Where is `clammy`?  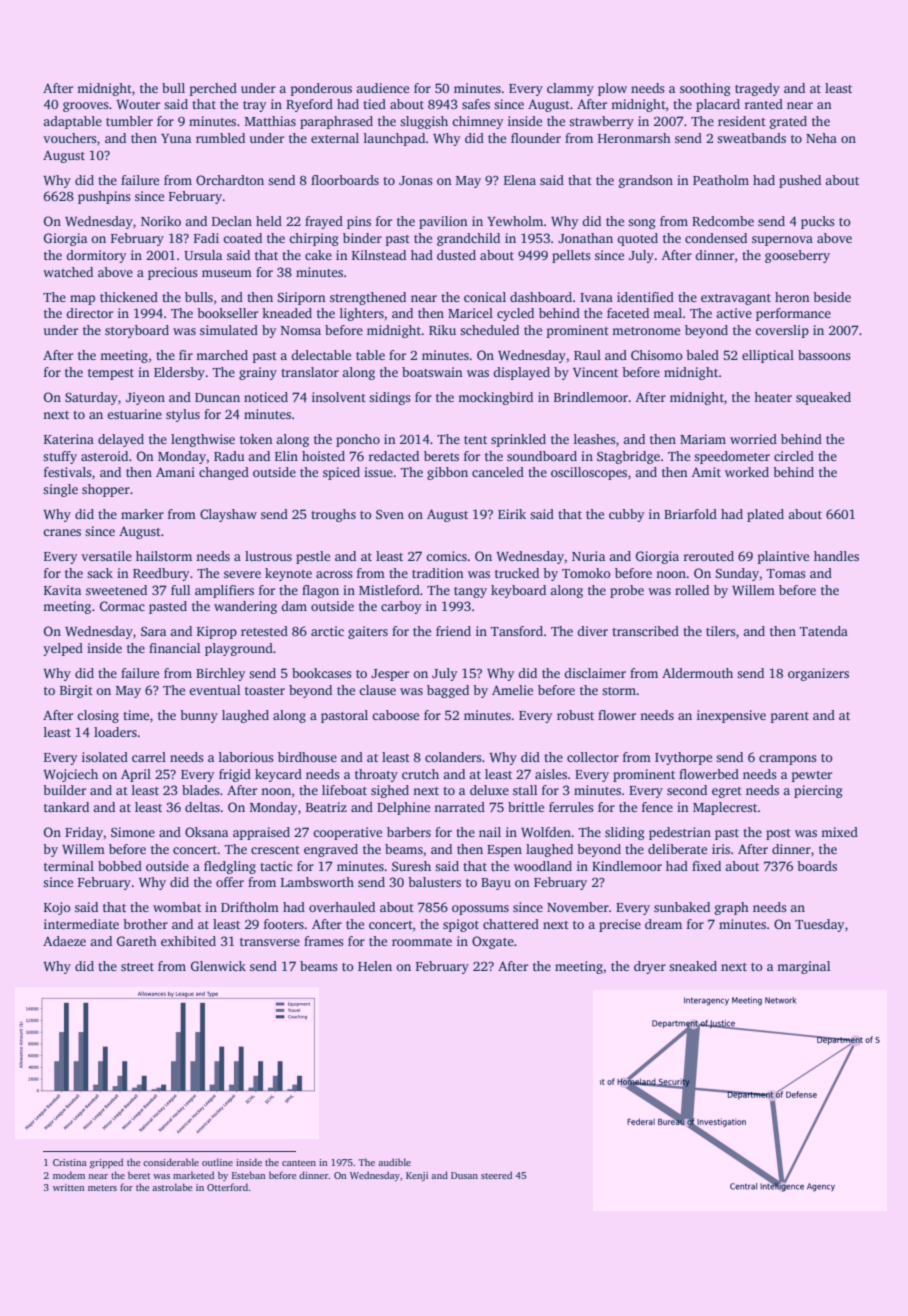 clammy is located at coordinates (570, 89).
